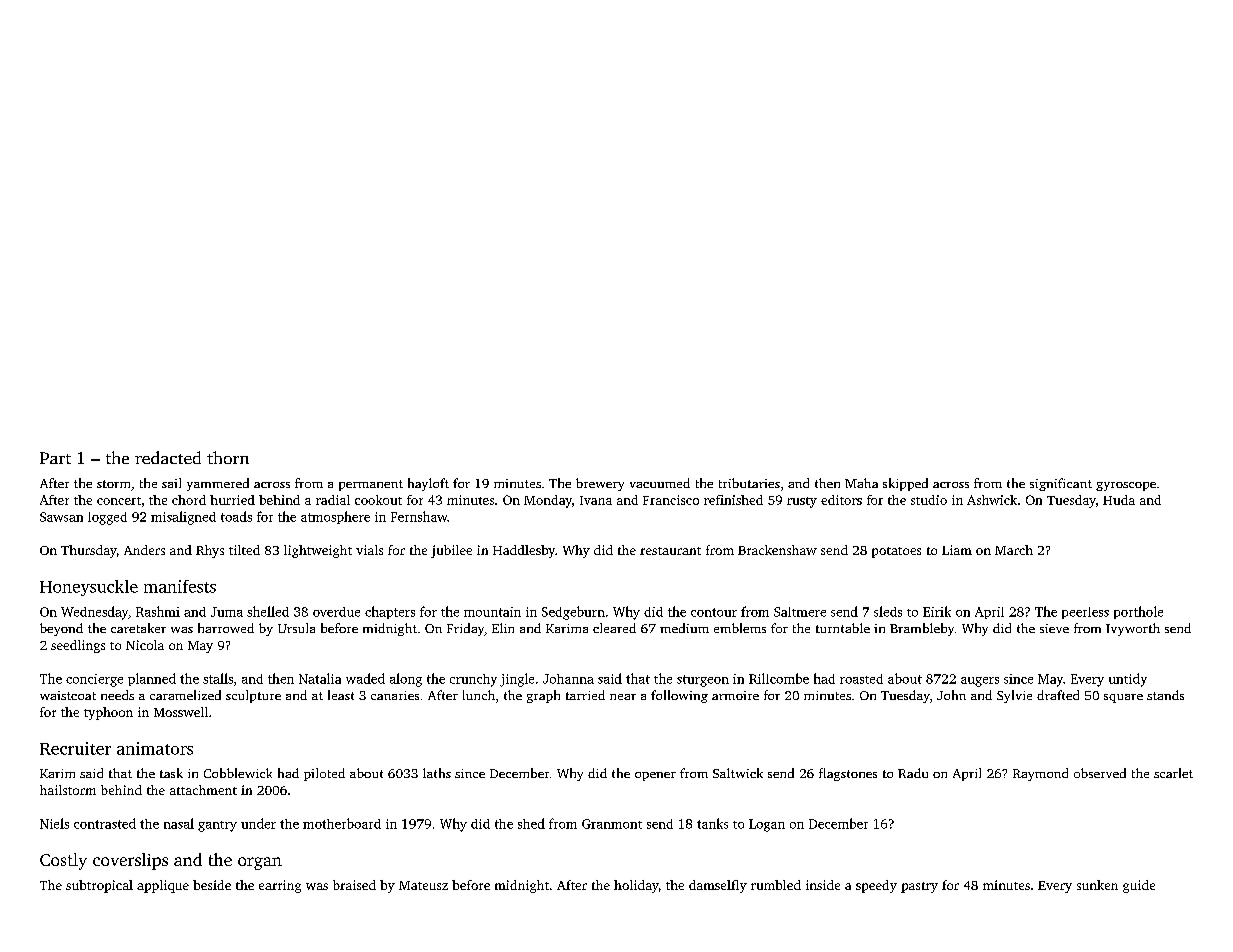 The image size is (1233, 952). I want to click on Niels, so click(54, 823).
